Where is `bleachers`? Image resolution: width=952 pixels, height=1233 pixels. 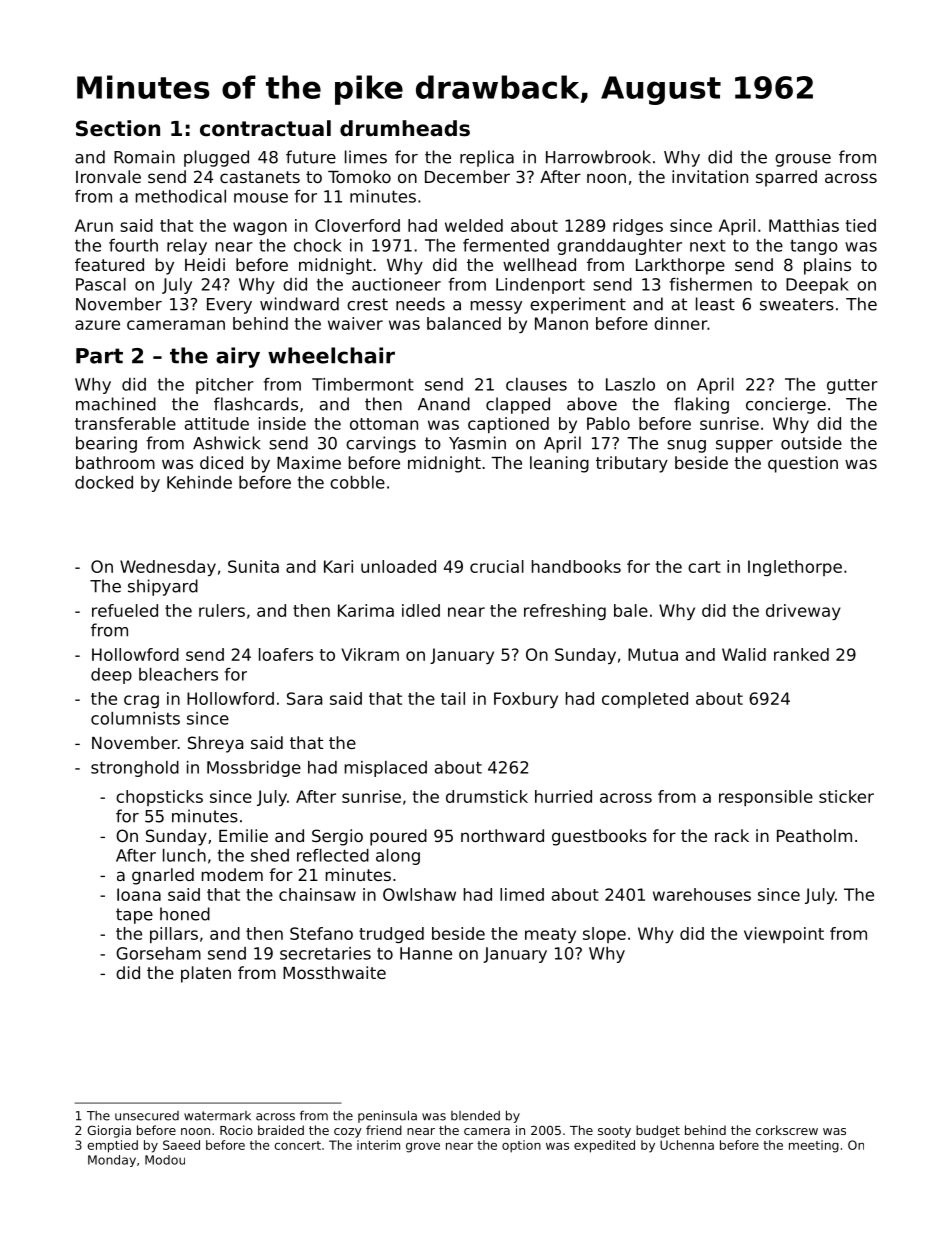 bleachers is located at coordinates (178, 674).
